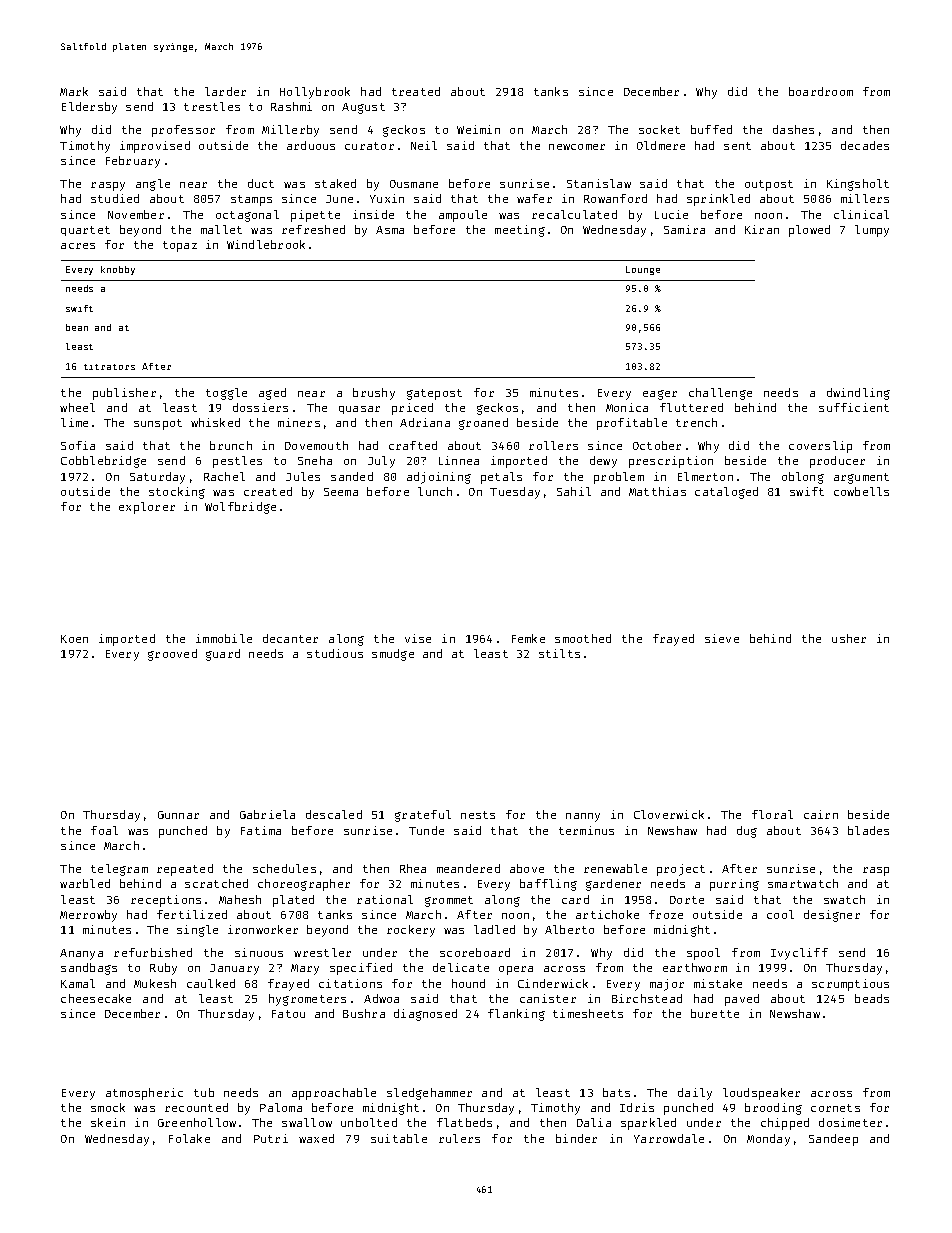 The height and width of the screenshot is (1233, 952). What do you see at coordinates (237, 462) in the screenshot?
I see `pestles` at bounding box center [237, 462].
